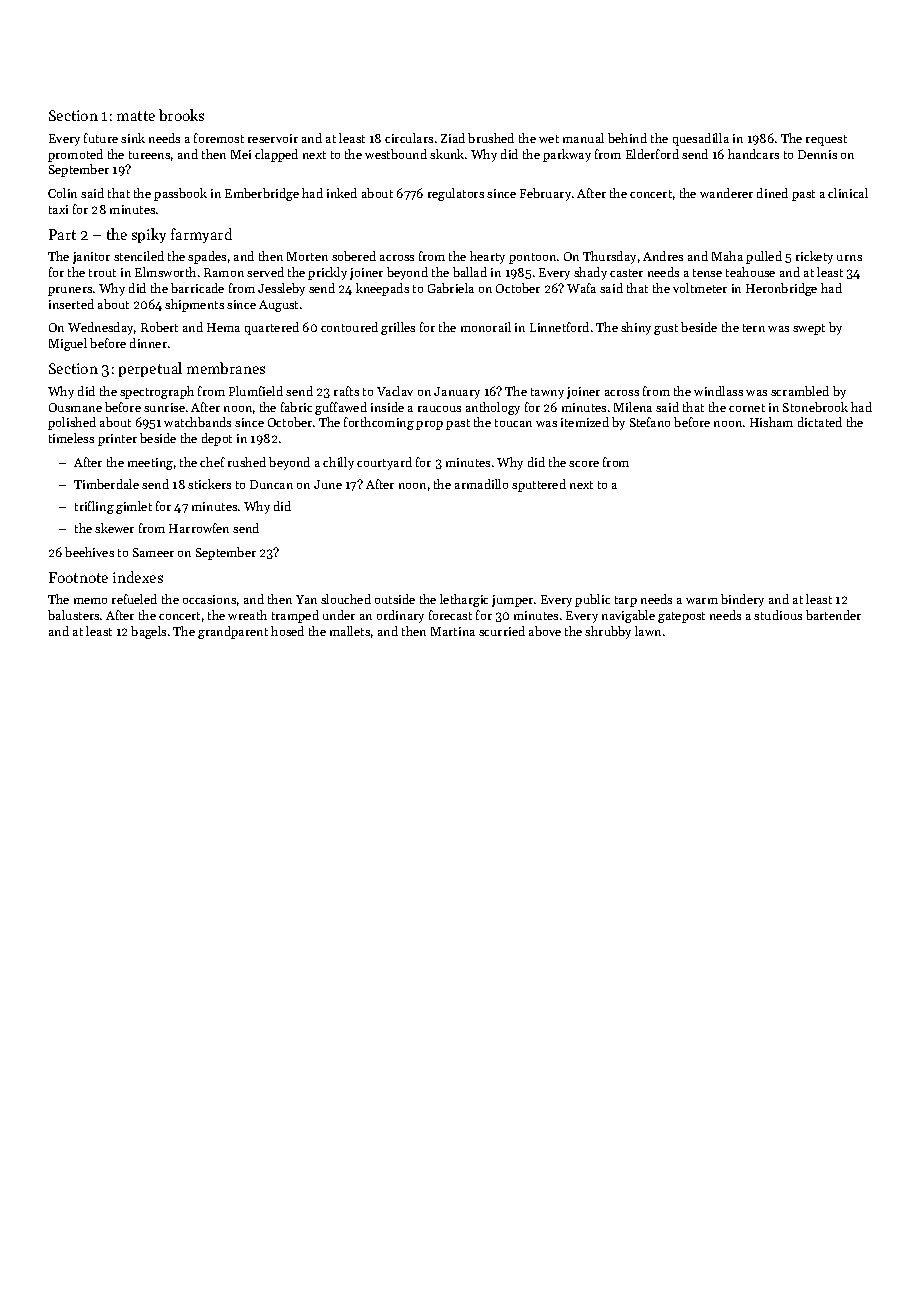 The width and height of the screenshot is (924, 1308). Describe the element at coordinates (89, 552) in the screenshot. I see `beehives` at that location.
